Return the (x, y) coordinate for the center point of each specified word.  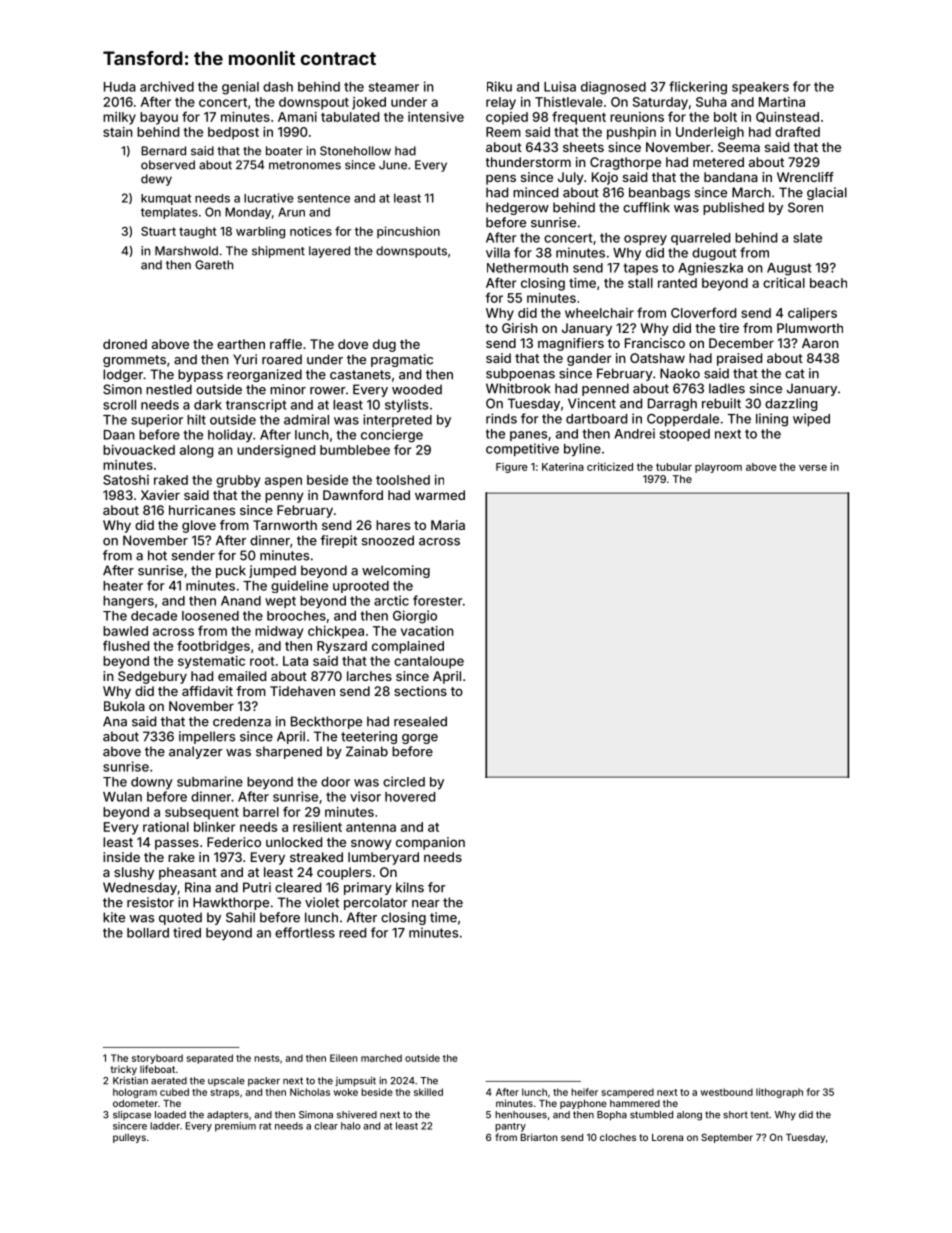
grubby (238, 481)
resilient (317, 827)
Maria (448, 525)
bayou (159, 118)
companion (430, 843)
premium (235, 1127)
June (393, 165)
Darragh (672, 404)
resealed (420, 721)
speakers (760, 88)
